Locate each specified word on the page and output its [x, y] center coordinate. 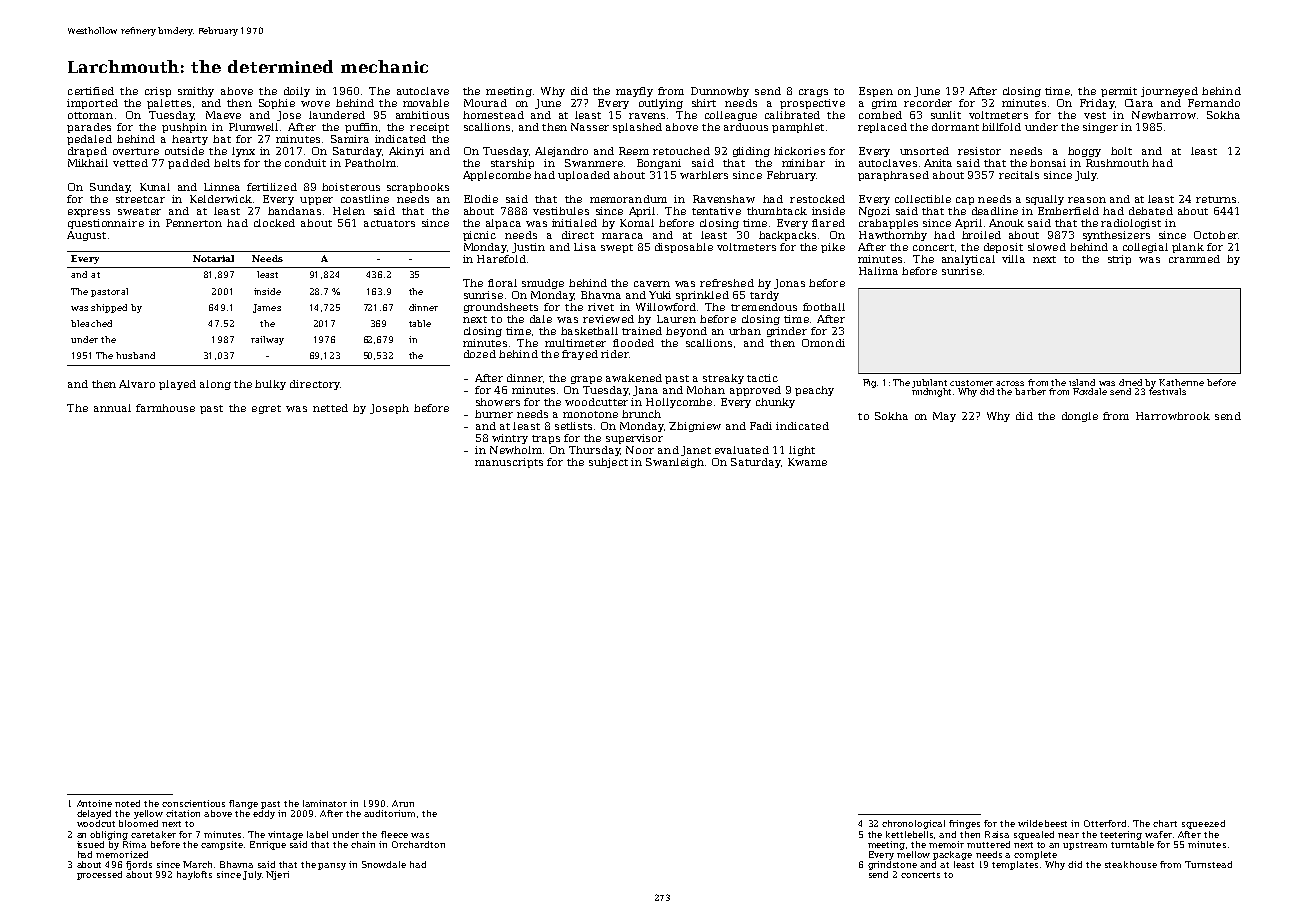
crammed [1194, 259]
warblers [704, 175]
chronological [913, 824]
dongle [1080, 417]
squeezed [1203, 824]
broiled [981, 235]
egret [266, 409]
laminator [325, 803]
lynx [243, 152]
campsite [222, 845]
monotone [590, 414]
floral [502, 283]
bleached [91, 323]
